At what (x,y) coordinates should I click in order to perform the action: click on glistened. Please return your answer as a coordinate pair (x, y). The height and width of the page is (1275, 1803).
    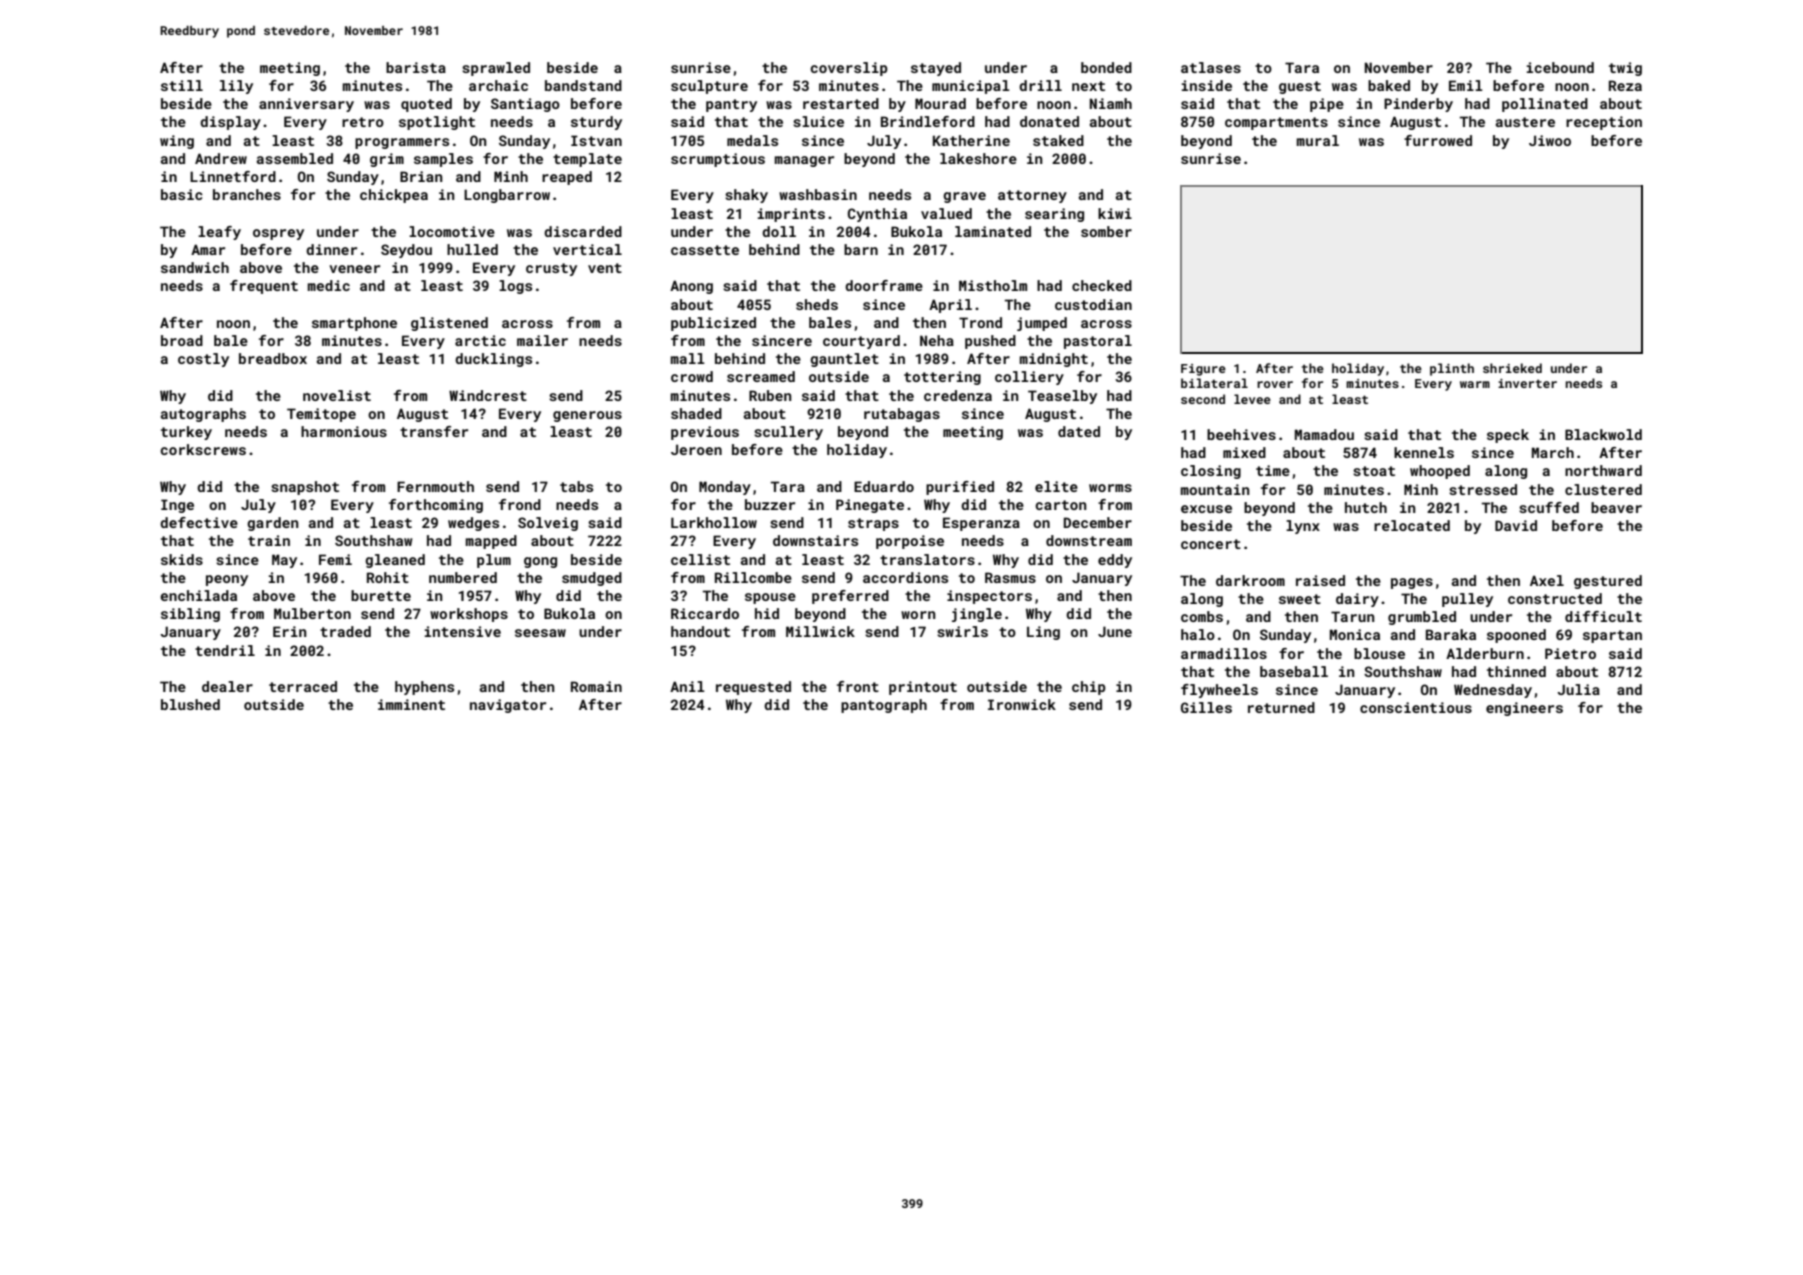
    Looking at the image, I should click on (449, 324).
